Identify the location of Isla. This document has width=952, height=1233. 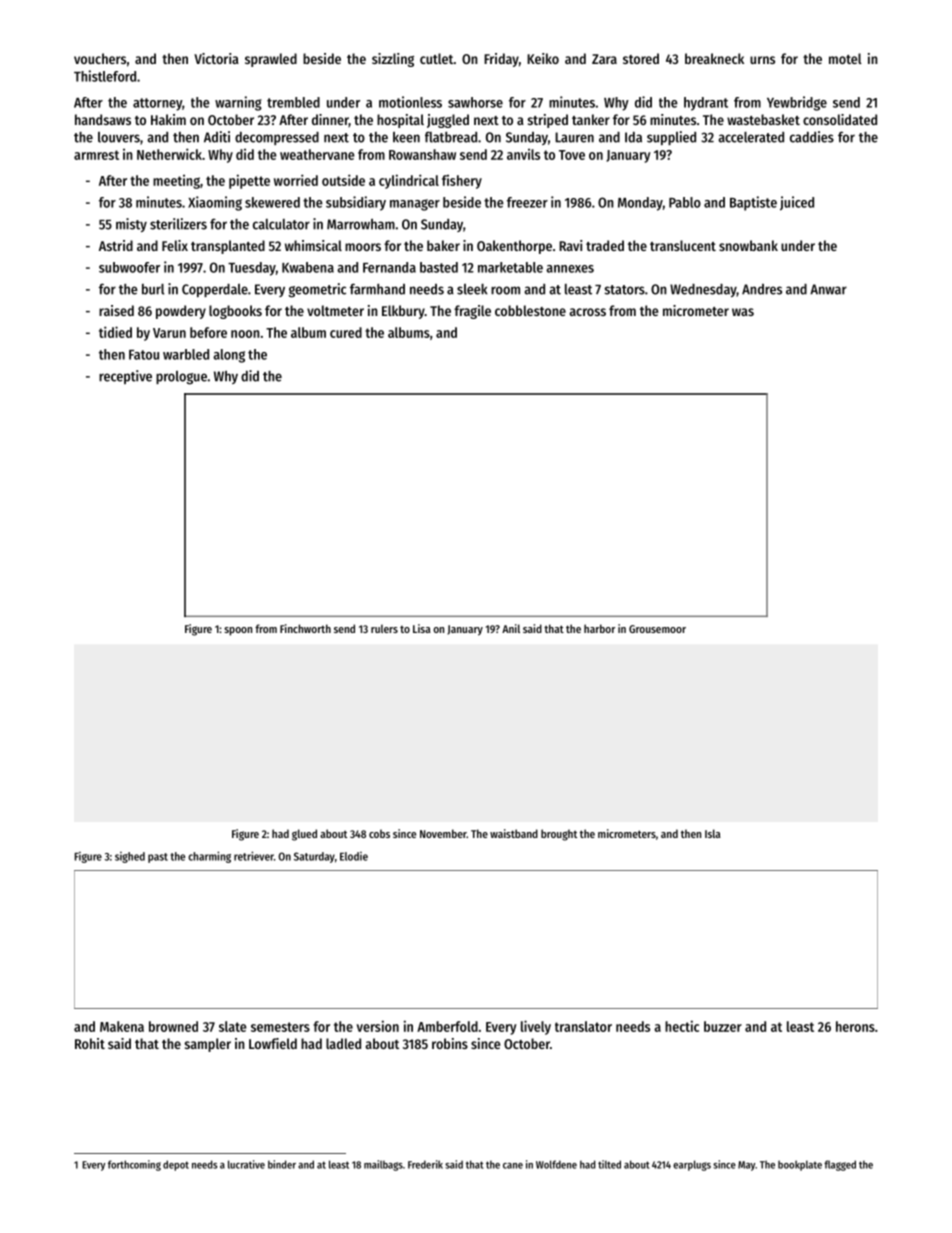
(713, 833).
